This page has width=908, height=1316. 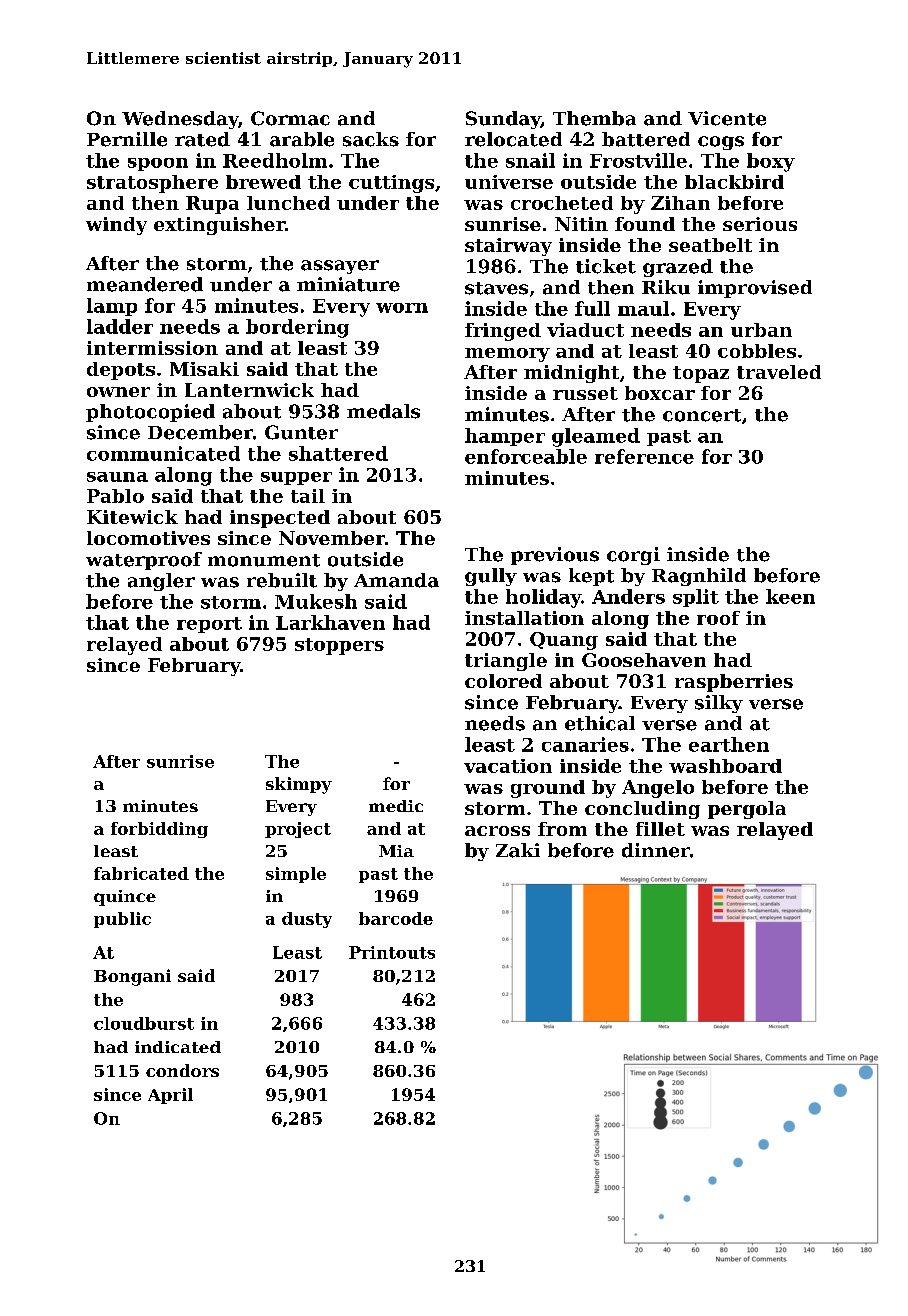 I want to click on Bongani, so click(x=132, y=977).
